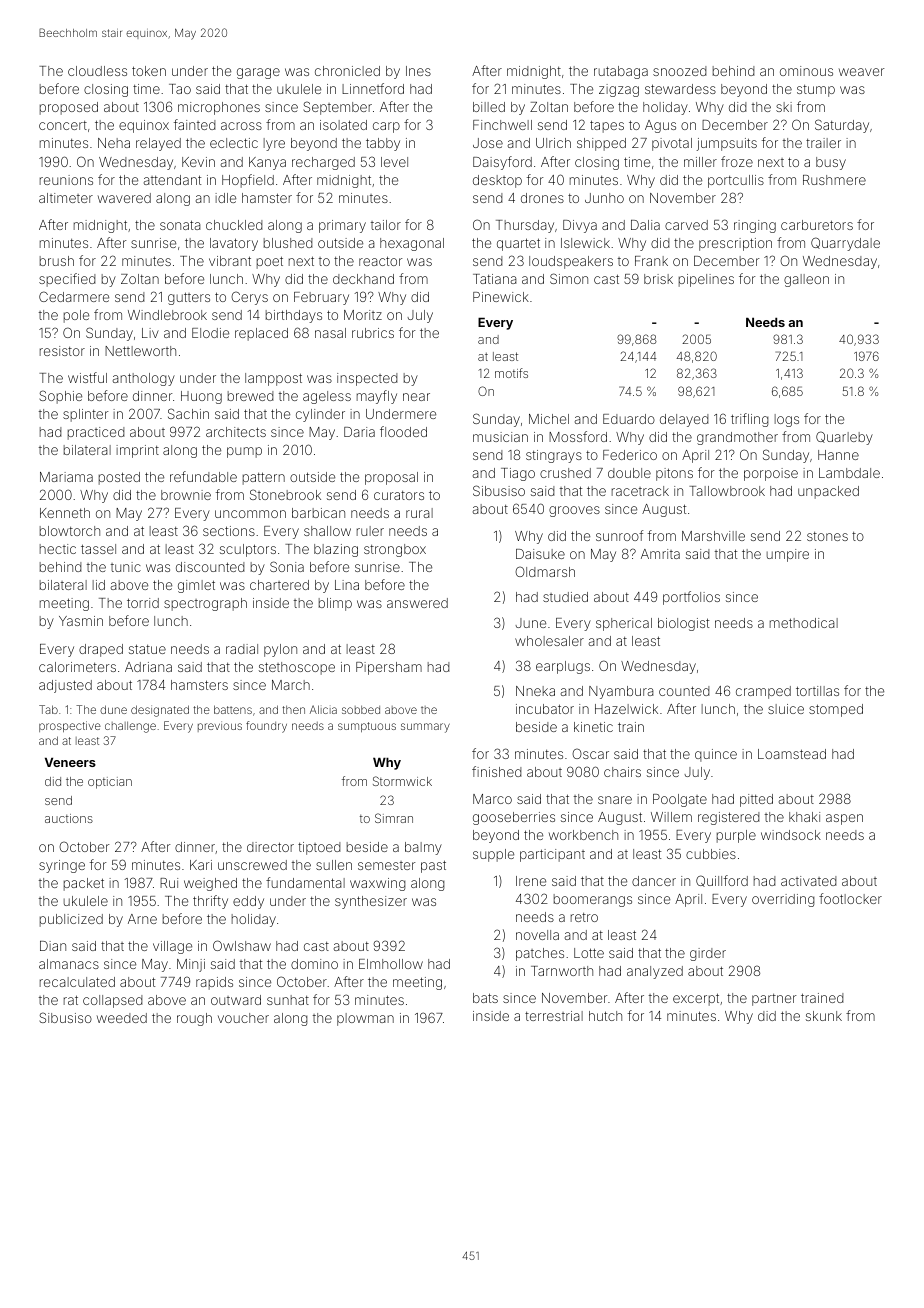 Image resolution: width=924 pixels, height=1308 pixels. I want to click on plowman, so click(365, 1019).
